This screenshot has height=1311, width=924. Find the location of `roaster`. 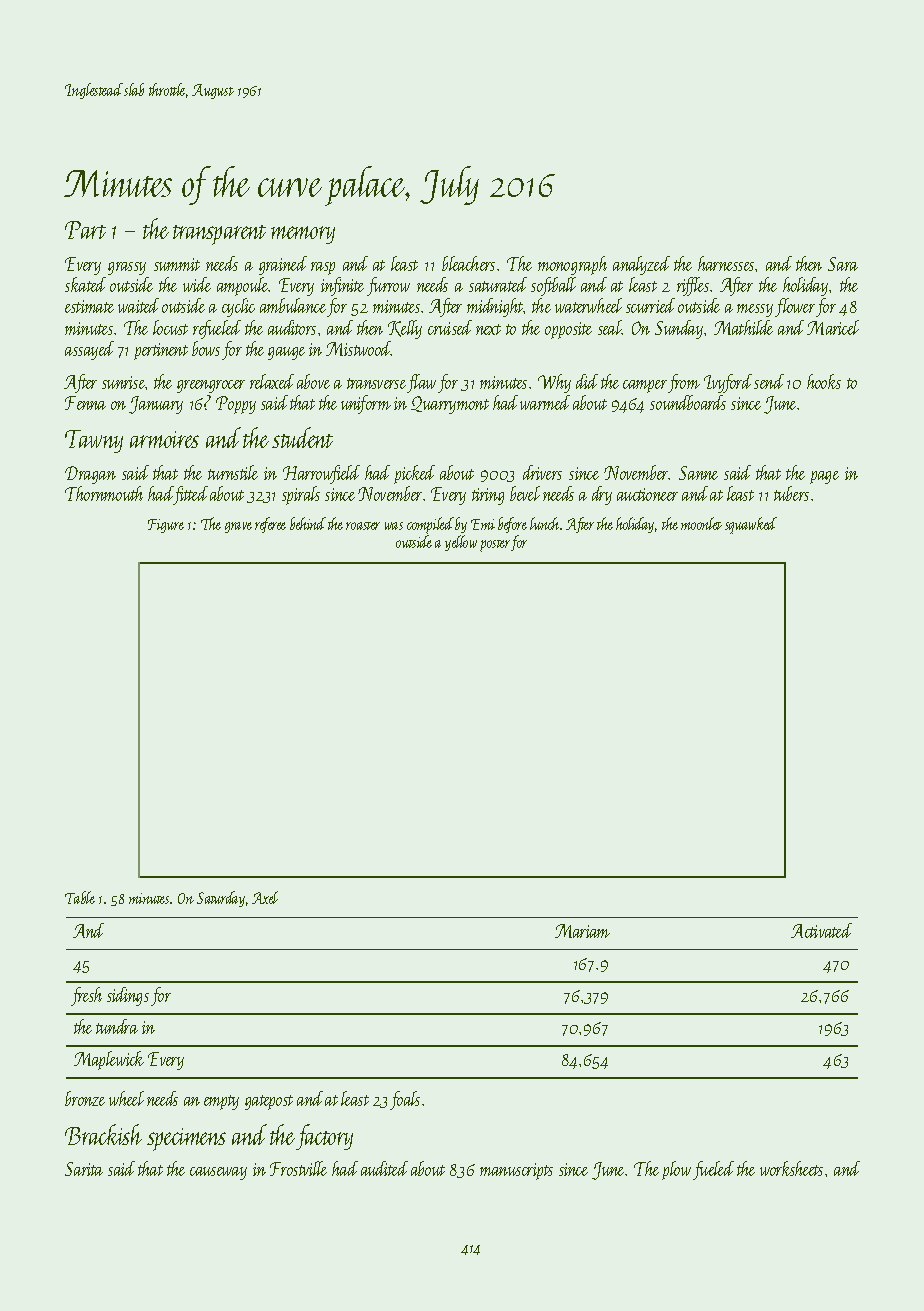

roaster is located at coordinates (363, 526).
